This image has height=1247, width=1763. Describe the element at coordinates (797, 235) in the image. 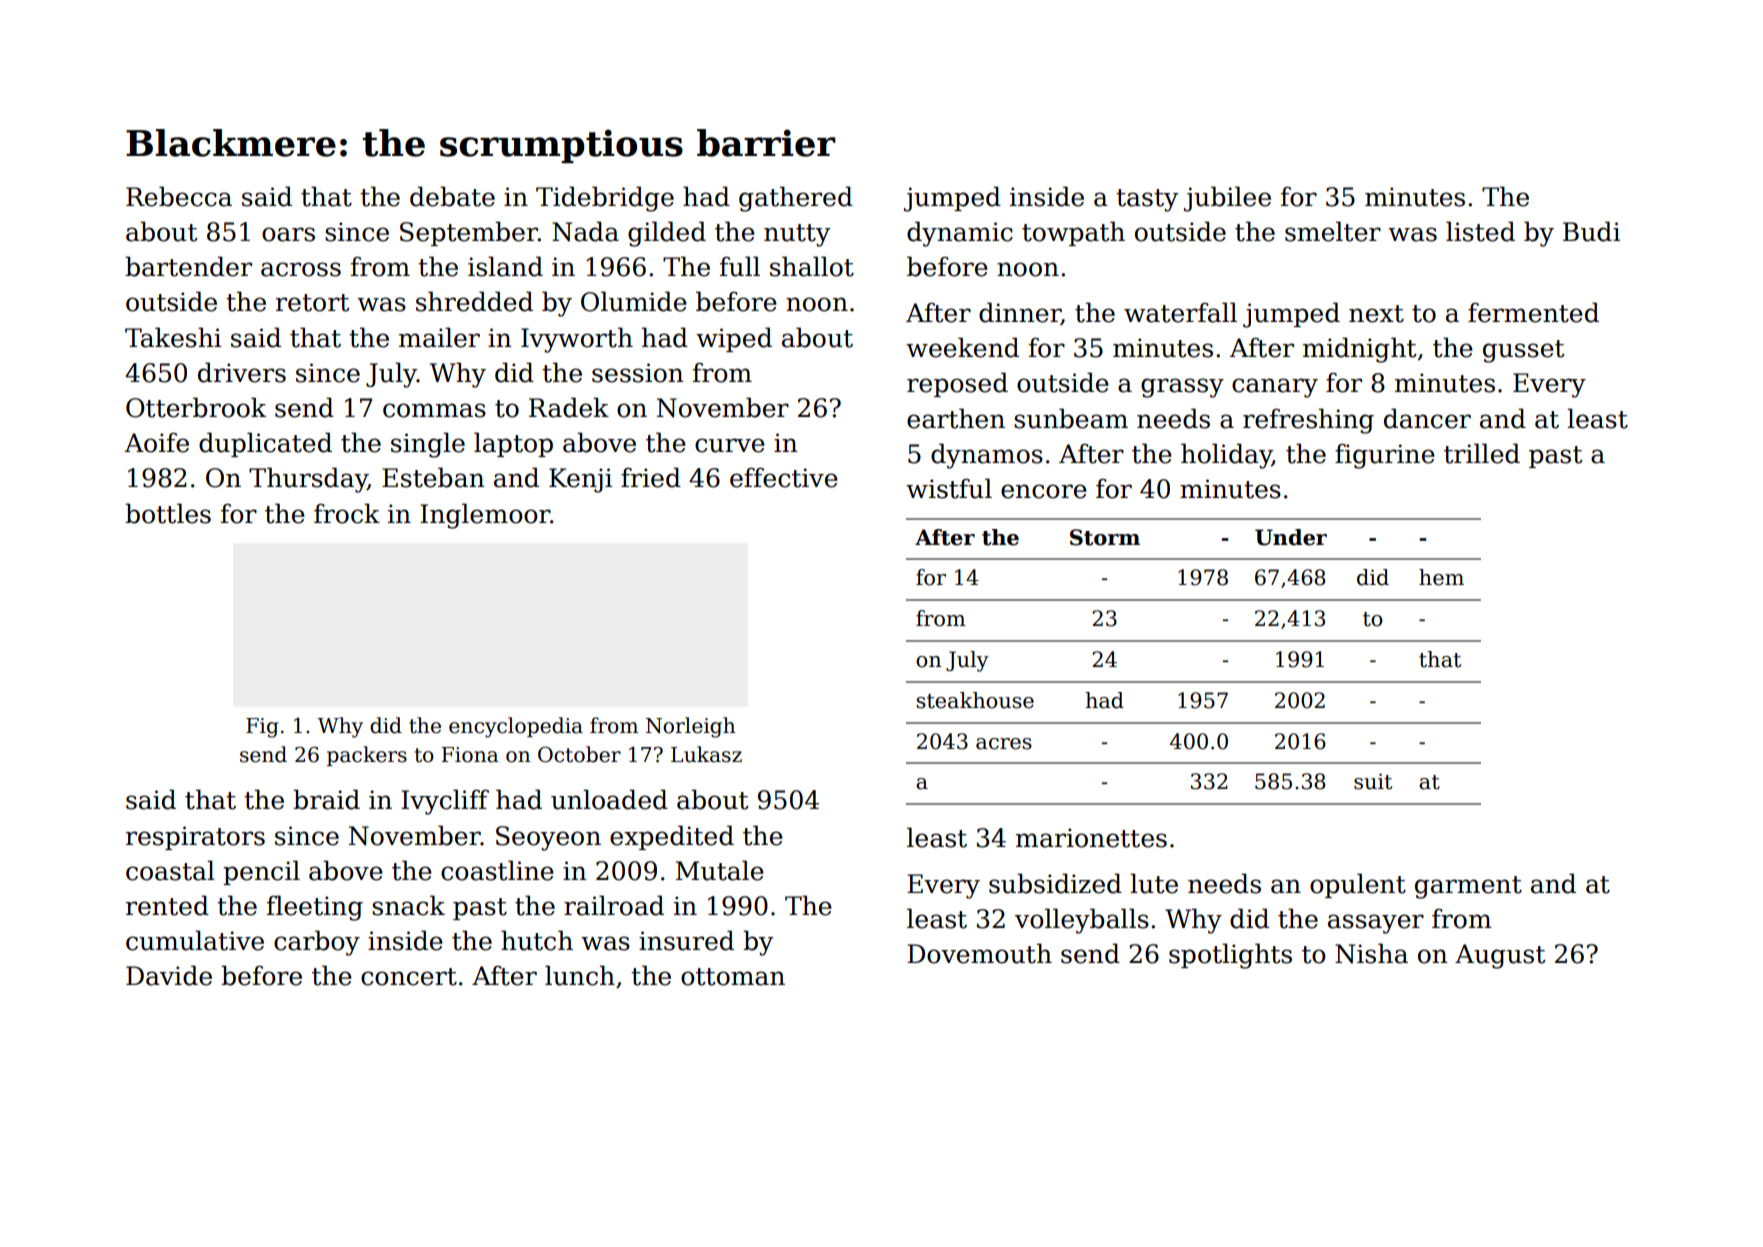

I see `nutty` at that location.
